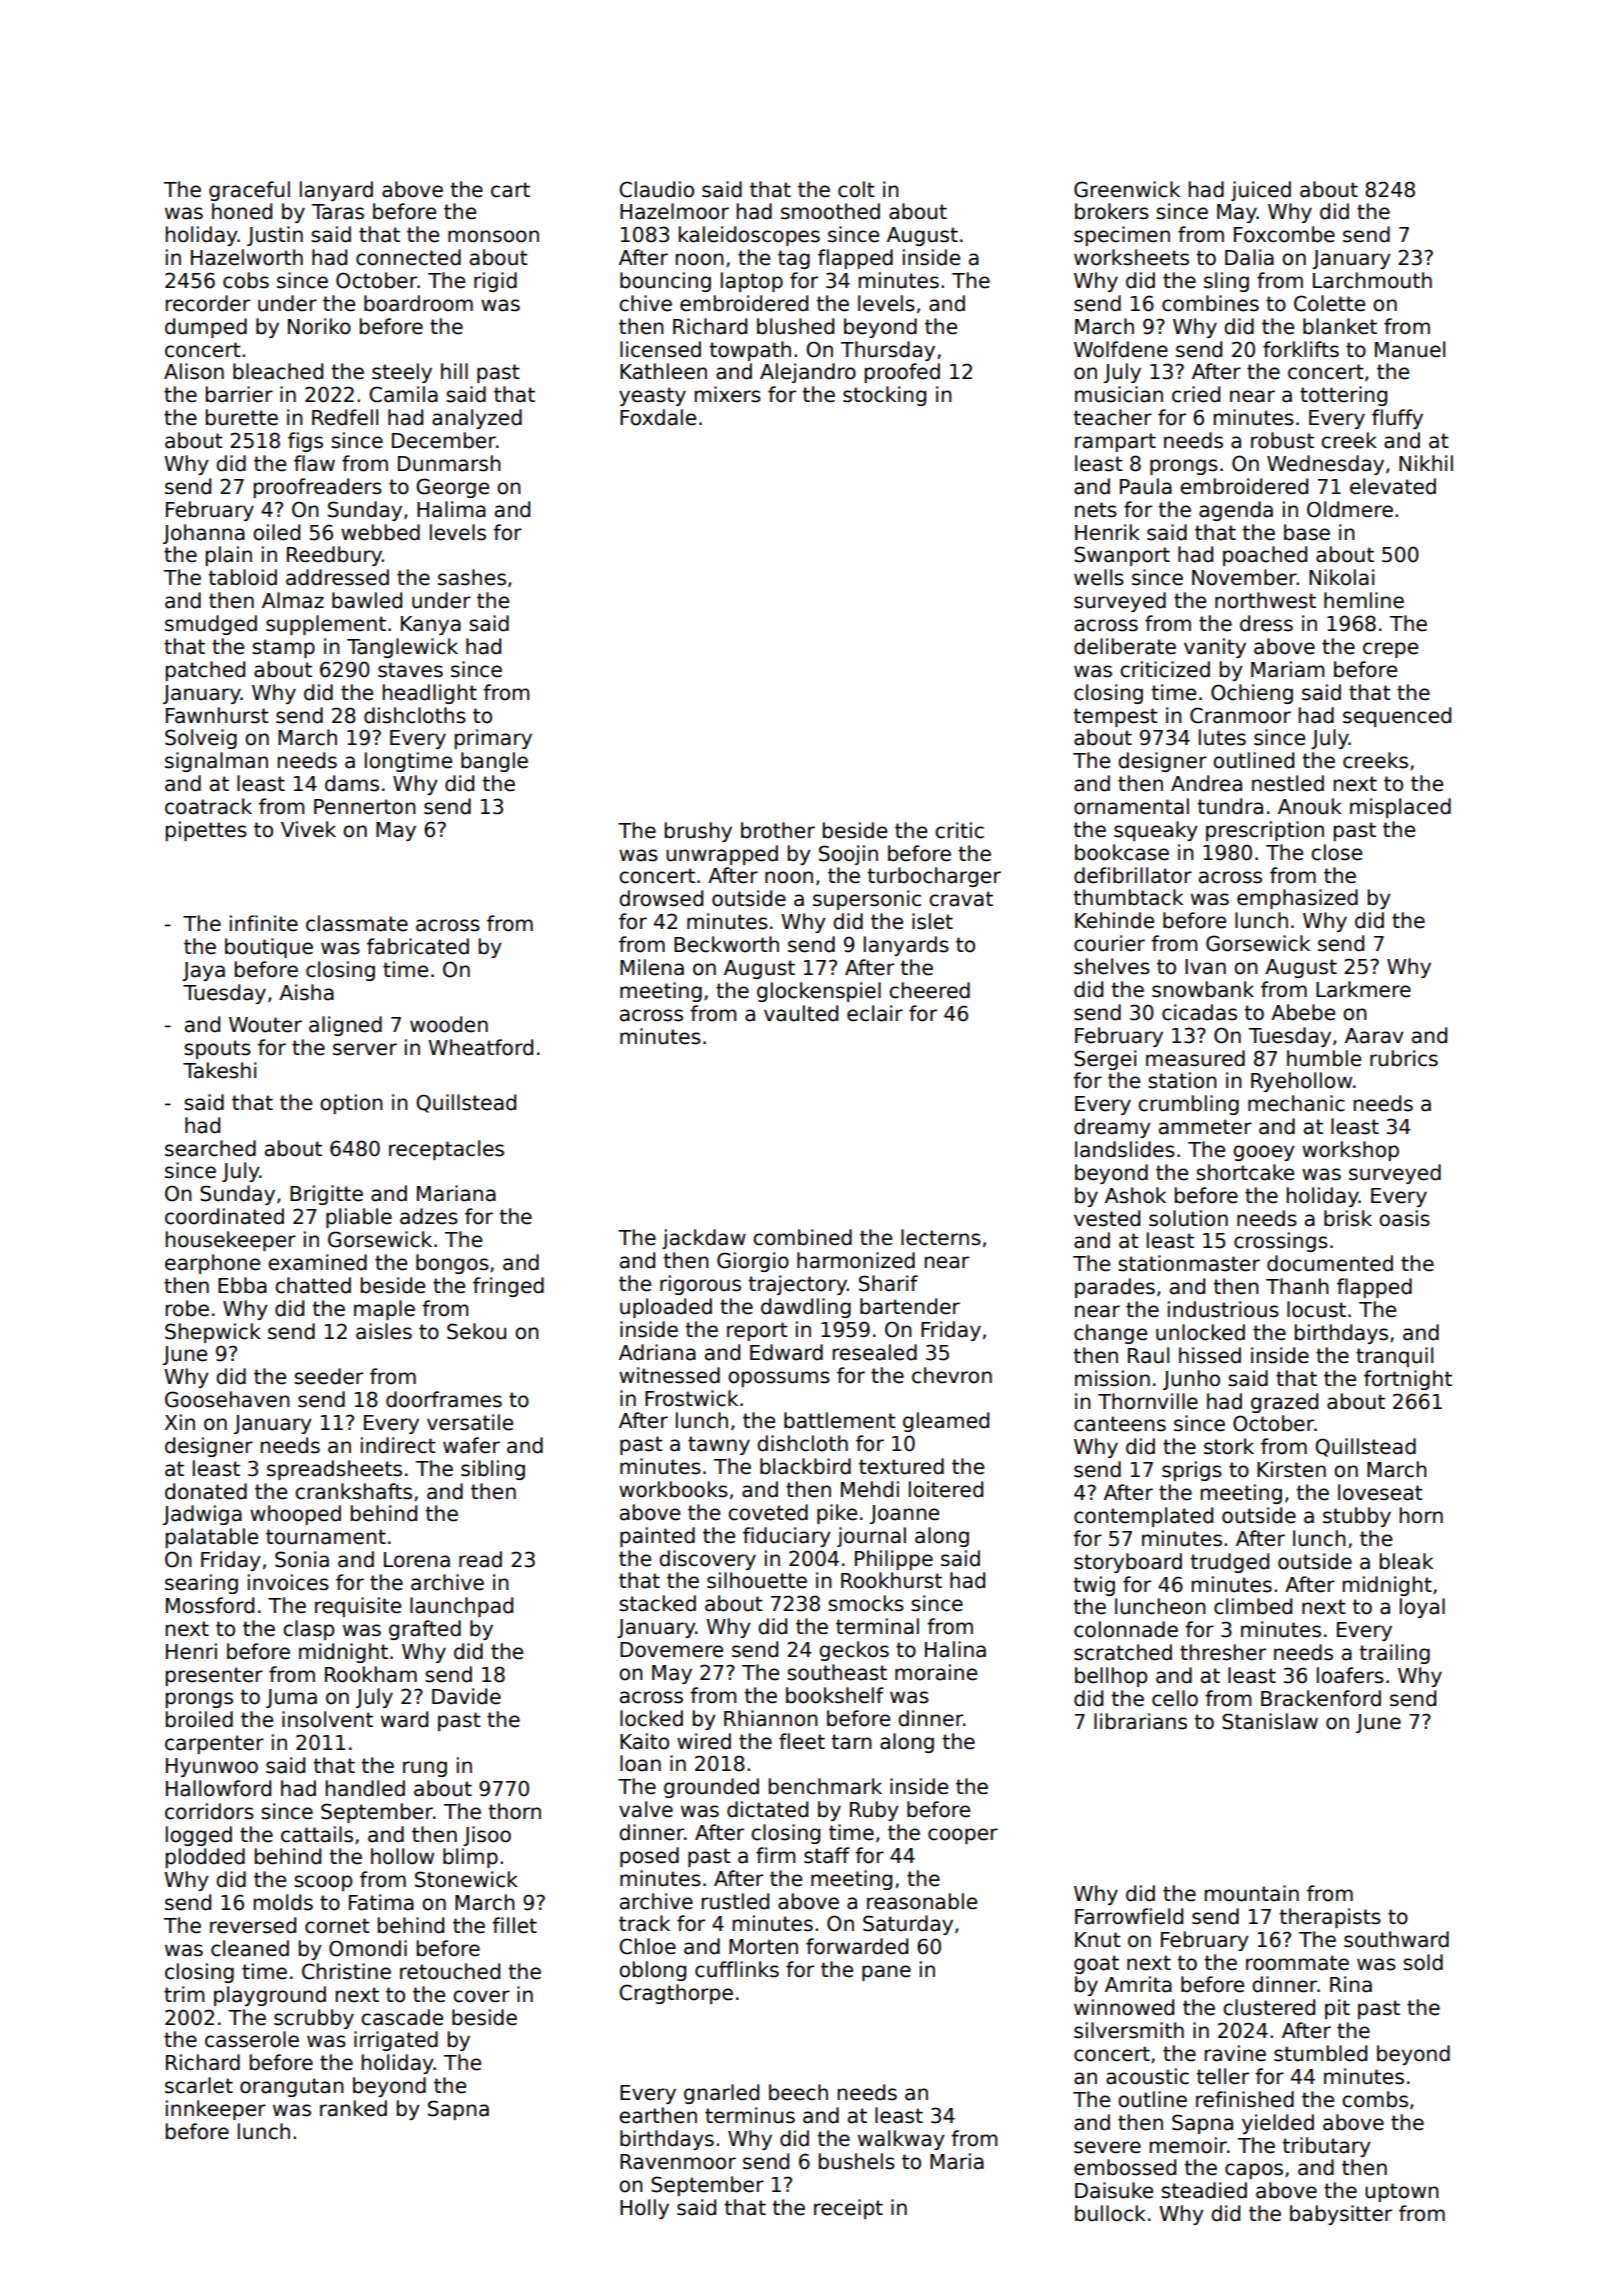  I want to click on squeaky, so click(1156, 831).
